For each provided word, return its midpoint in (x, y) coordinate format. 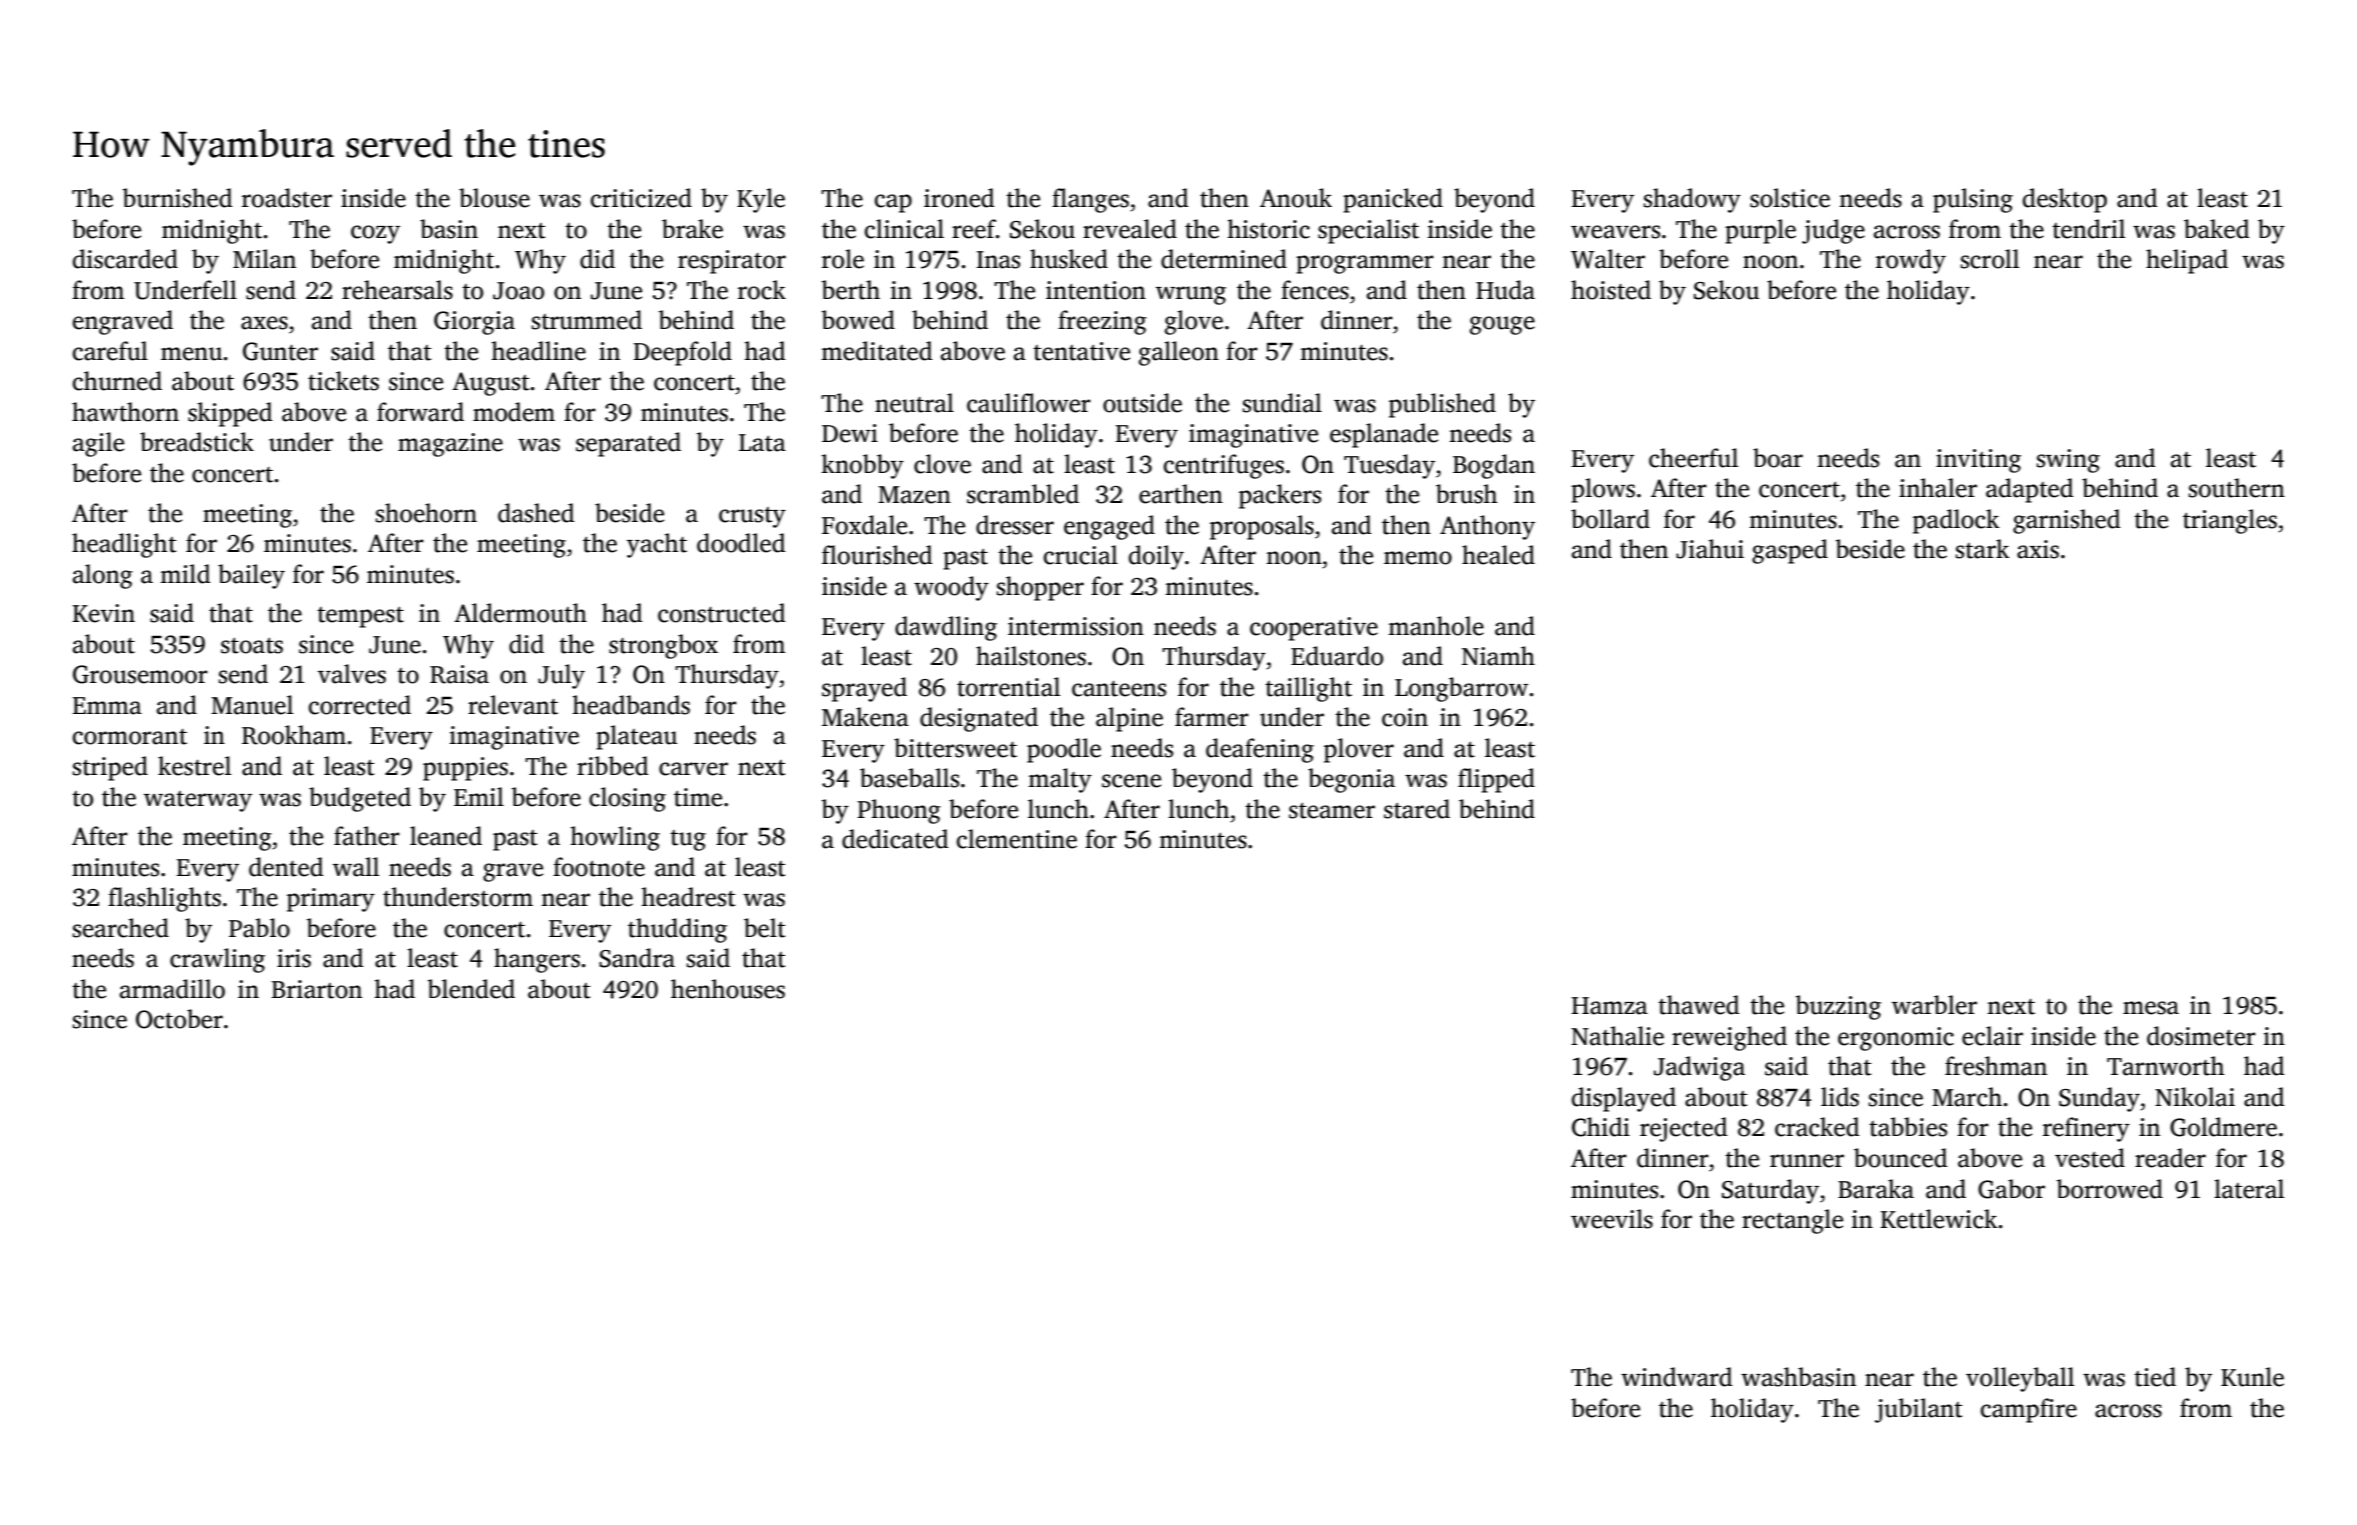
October (179, 1019)
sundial (1282, 403)
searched (121, 928)
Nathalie (1617, 1036)
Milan (264, 259)
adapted (2029, 490)
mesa (2151, 1008)
